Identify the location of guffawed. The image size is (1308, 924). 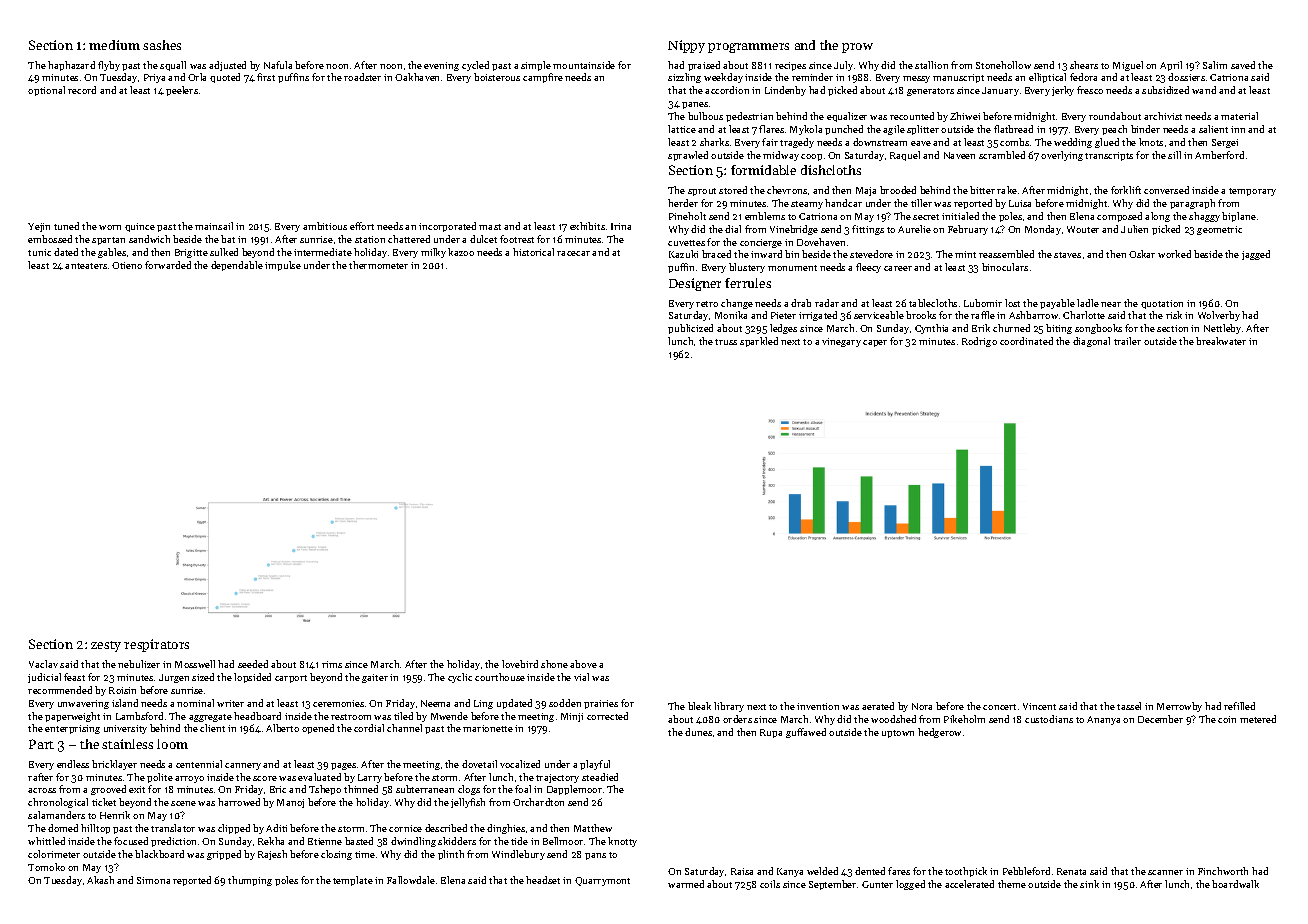
(806, 733).
